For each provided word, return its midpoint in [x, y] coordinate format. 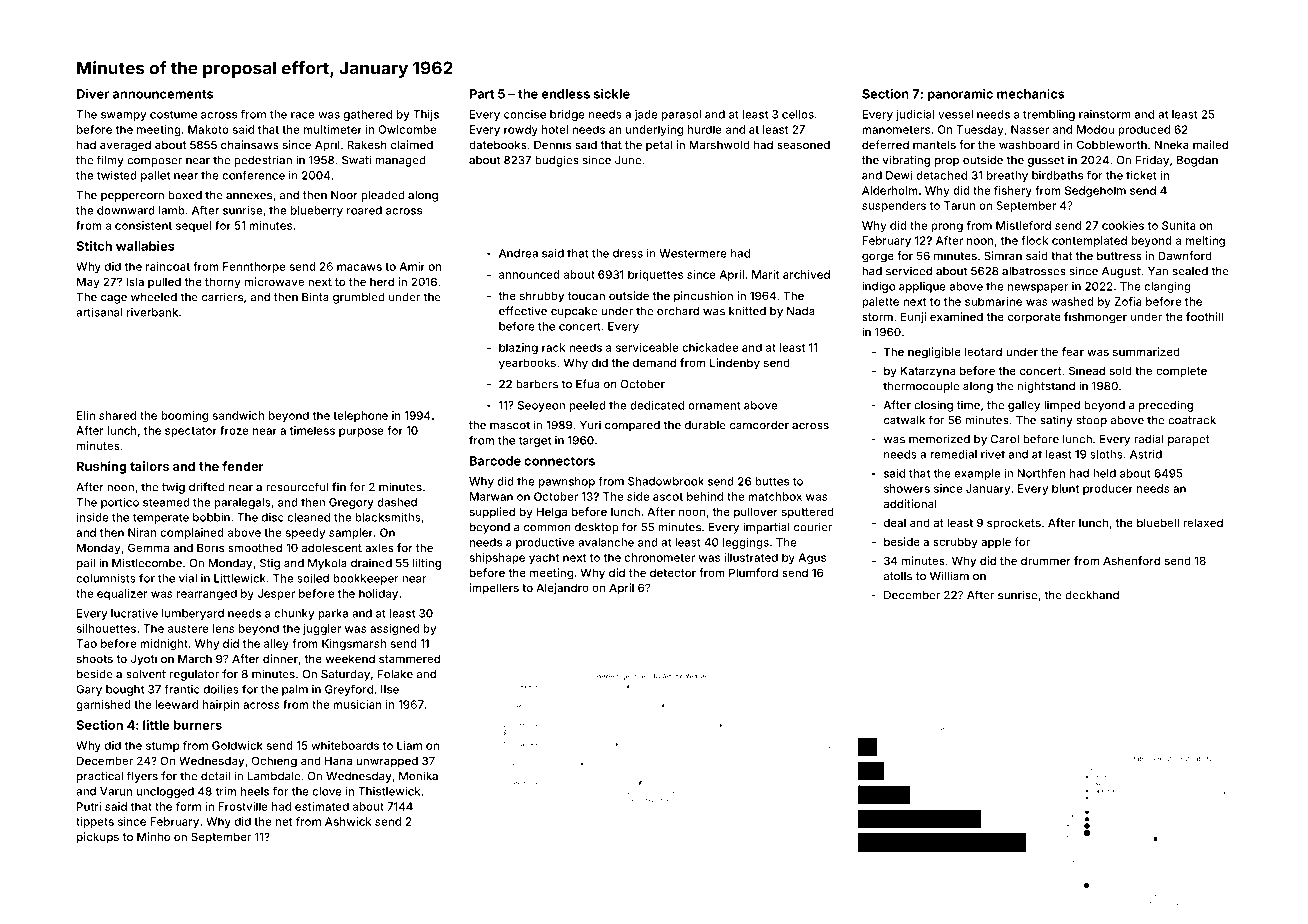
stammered [409, 658]
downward [126, 210]
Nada [801, 311]
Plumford [753, 572]
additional [910, 503]
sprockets [1014, 524]
